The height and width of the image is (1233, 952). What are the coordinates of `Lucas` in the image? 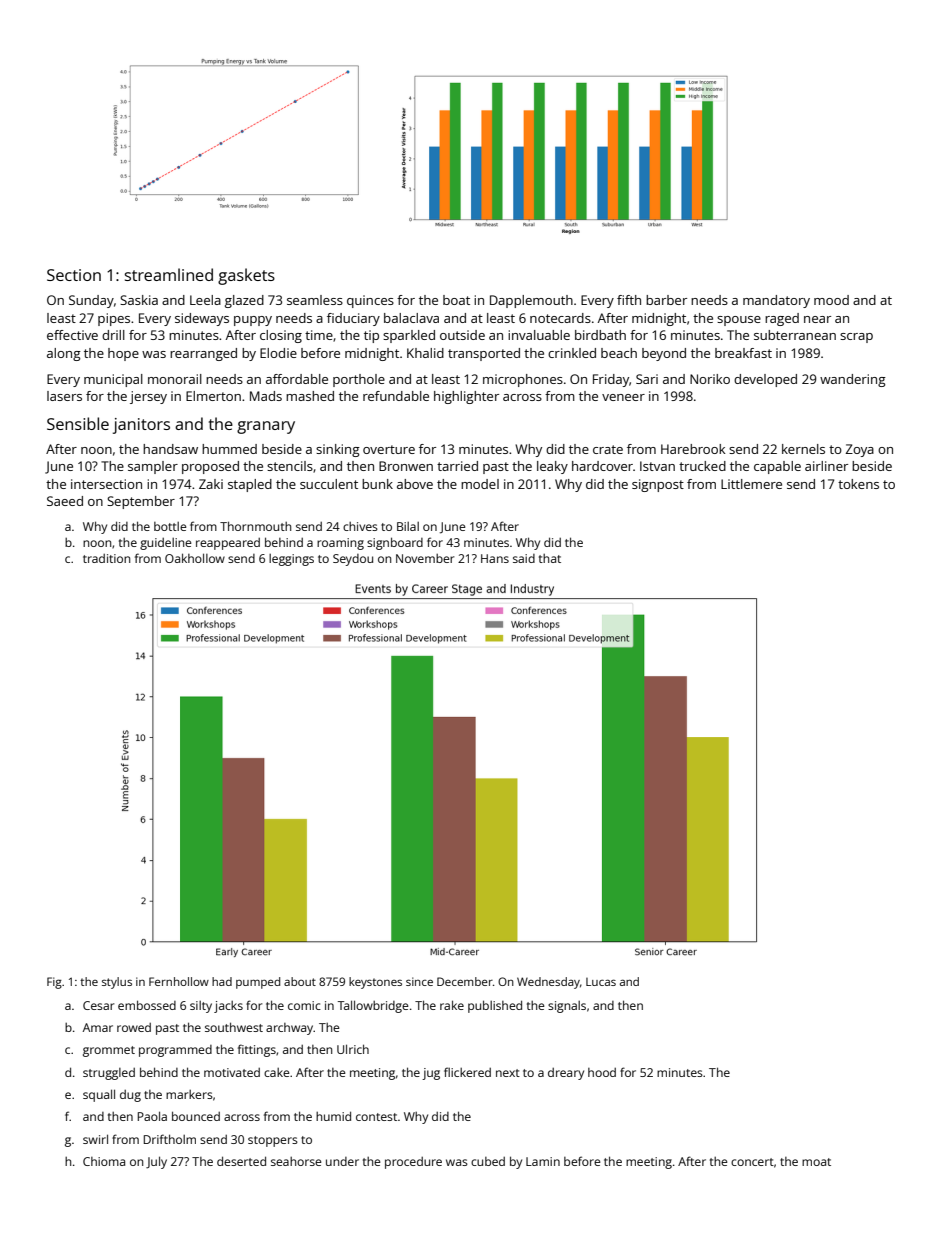 It's located at (601, 982).
